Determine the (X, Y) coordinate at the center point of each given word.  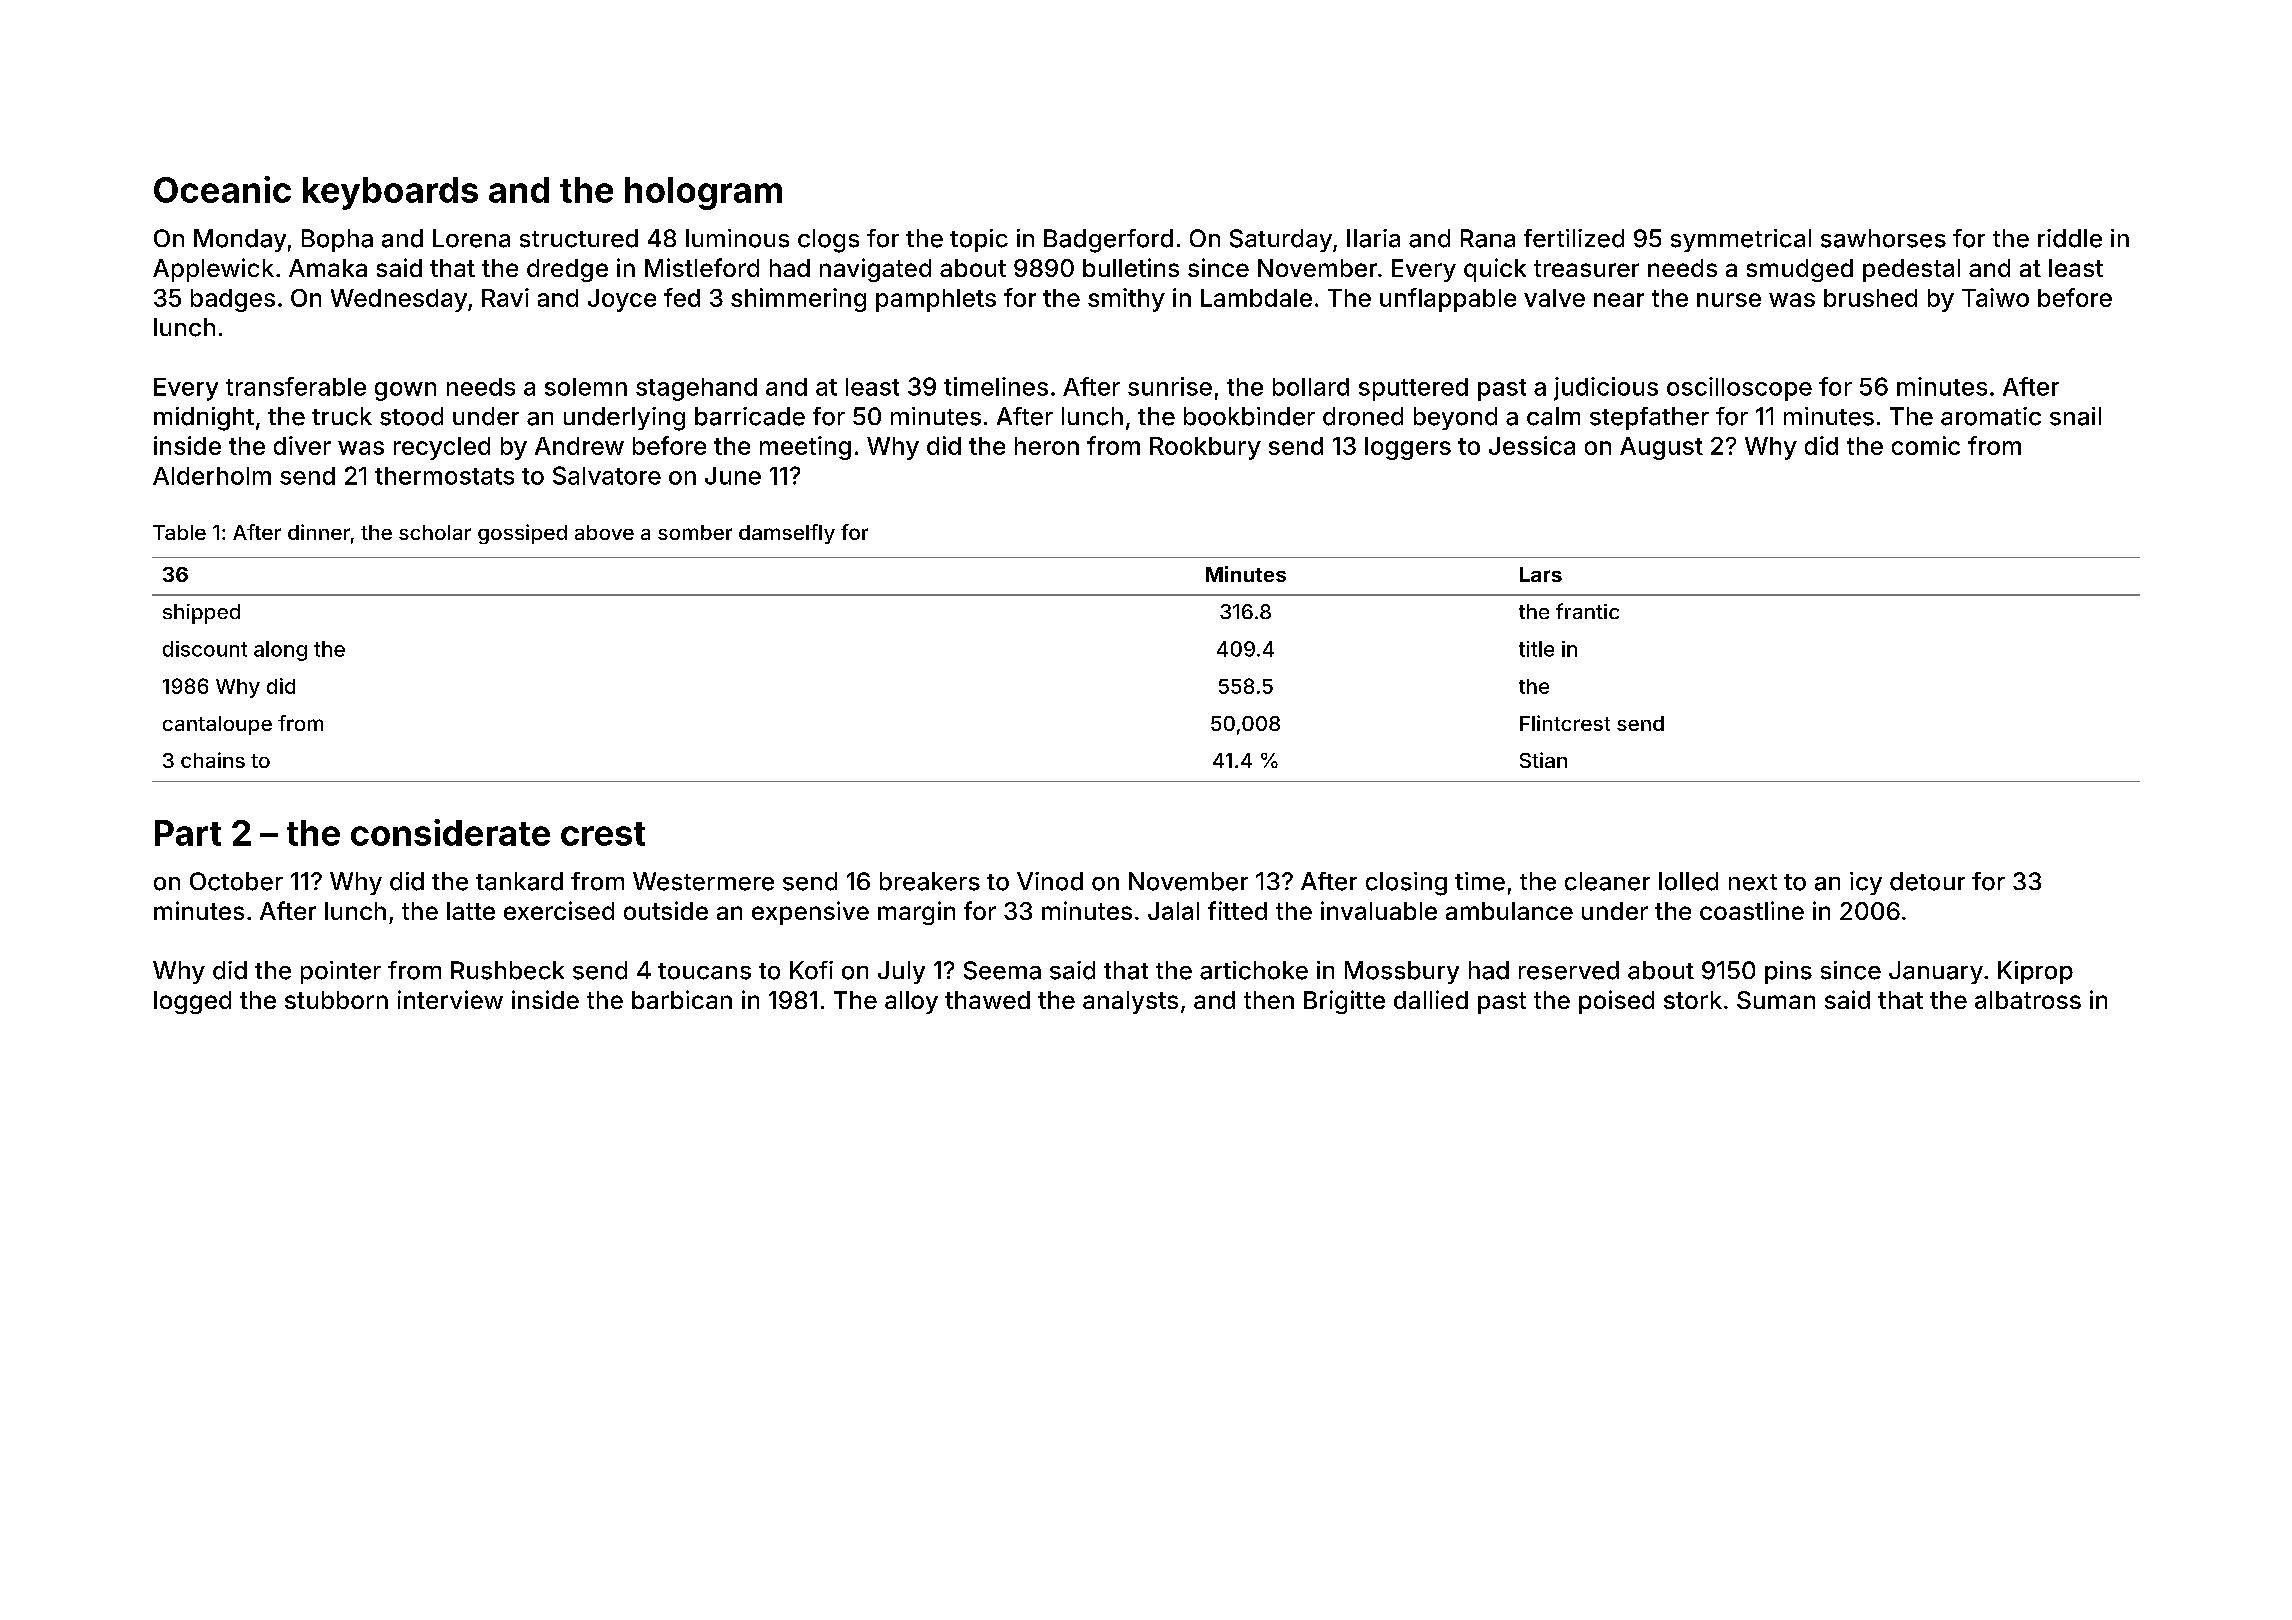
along (280, 651)
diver (302, 445)
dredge (567, 270)
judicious (1606, 389)
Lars (1541, 574)
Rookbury (1205, 448)
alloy (911, 1002)
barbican (682, 999)
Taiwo (1995, 297)
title (1536, 649)
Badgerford (1108, 241)
